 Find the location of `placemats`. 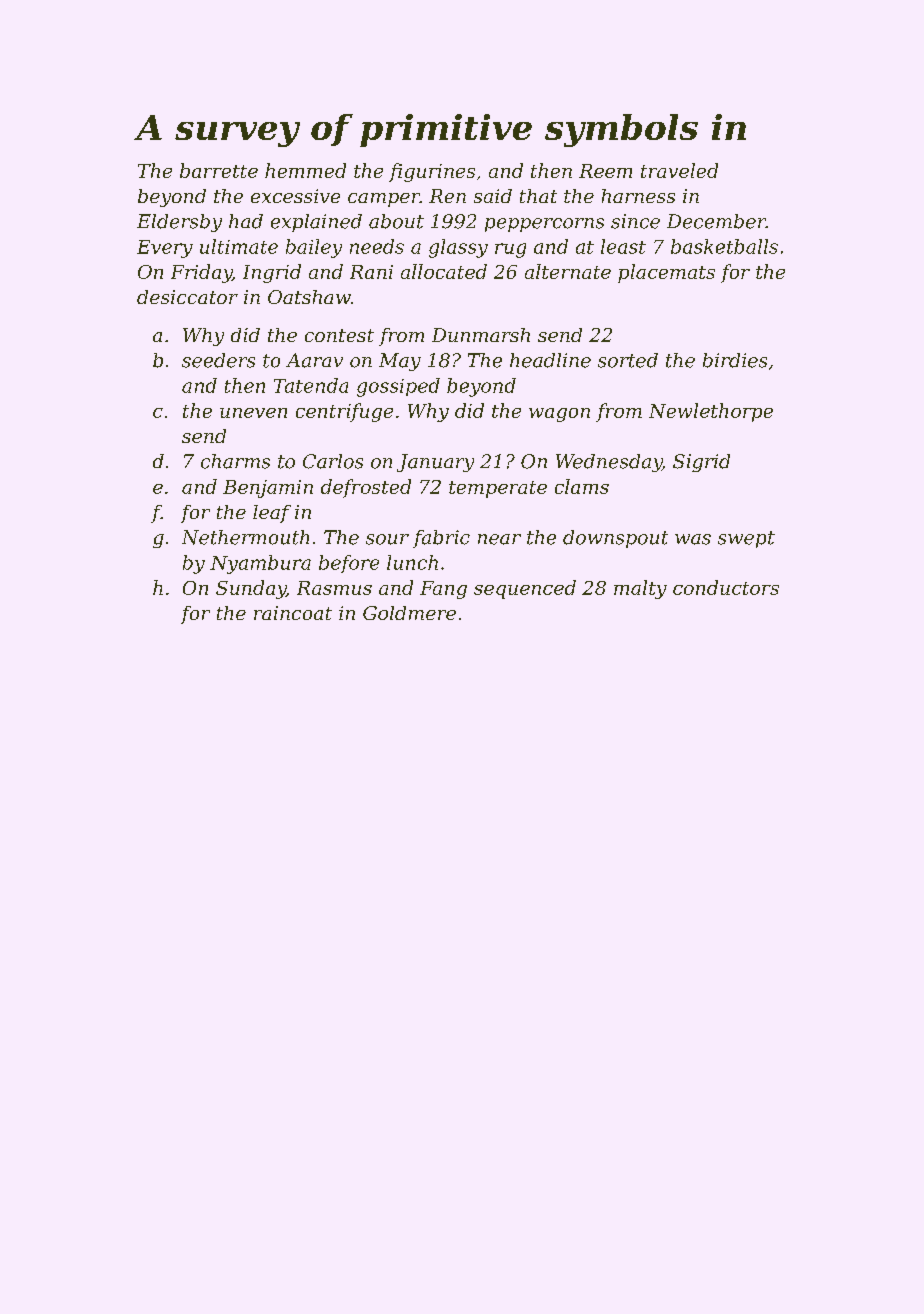

placemats is located at coordinates (666, 273).
